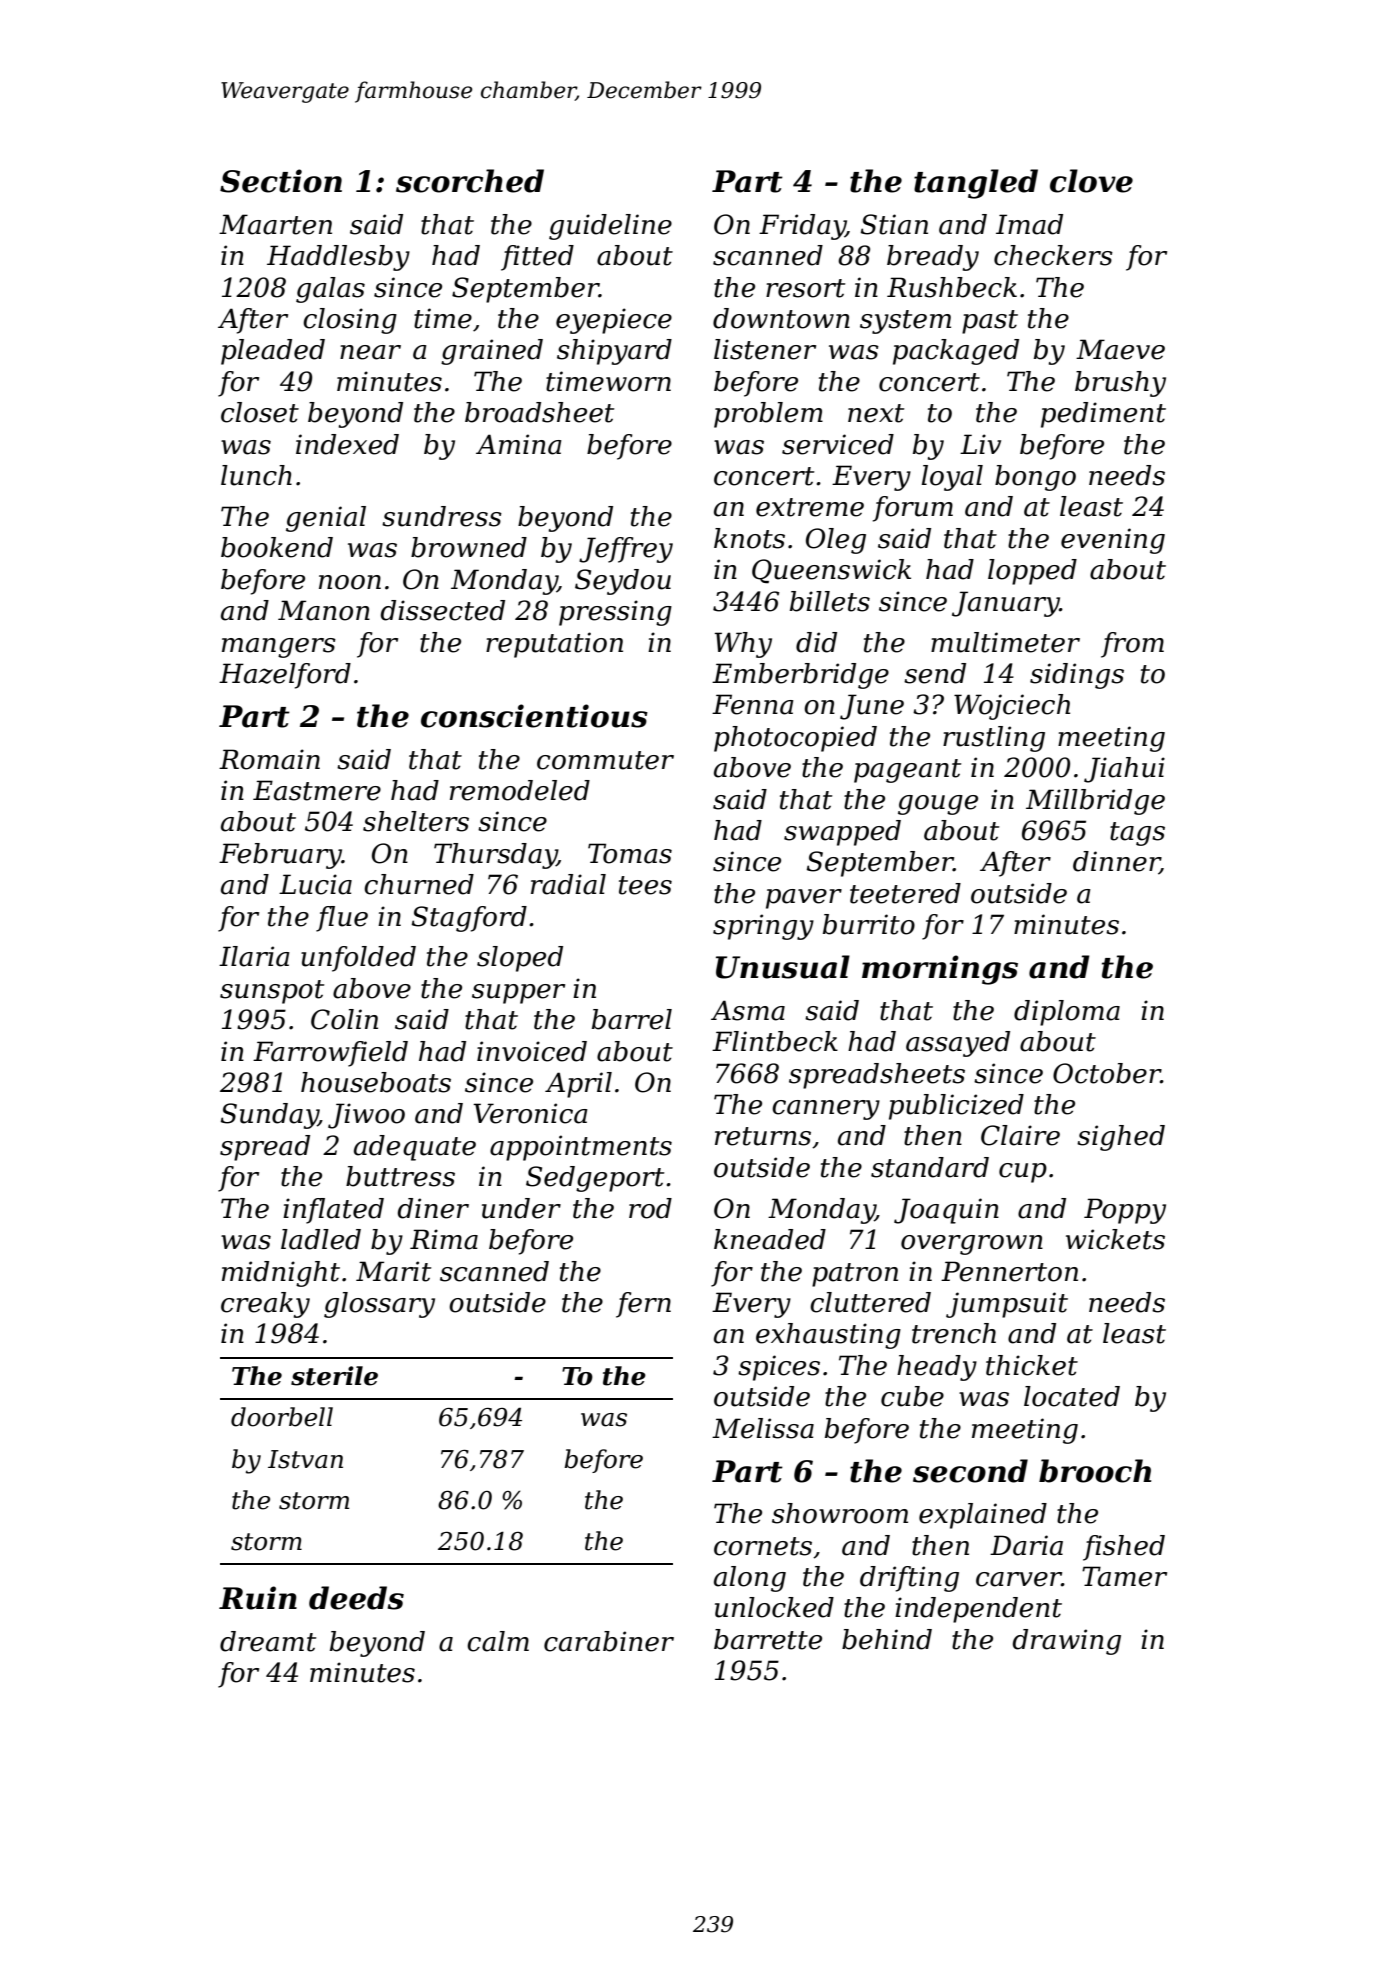  What do you see at coordinates (952, 478) in the page?
I see `loyal` at bounding box center [952, 478].
